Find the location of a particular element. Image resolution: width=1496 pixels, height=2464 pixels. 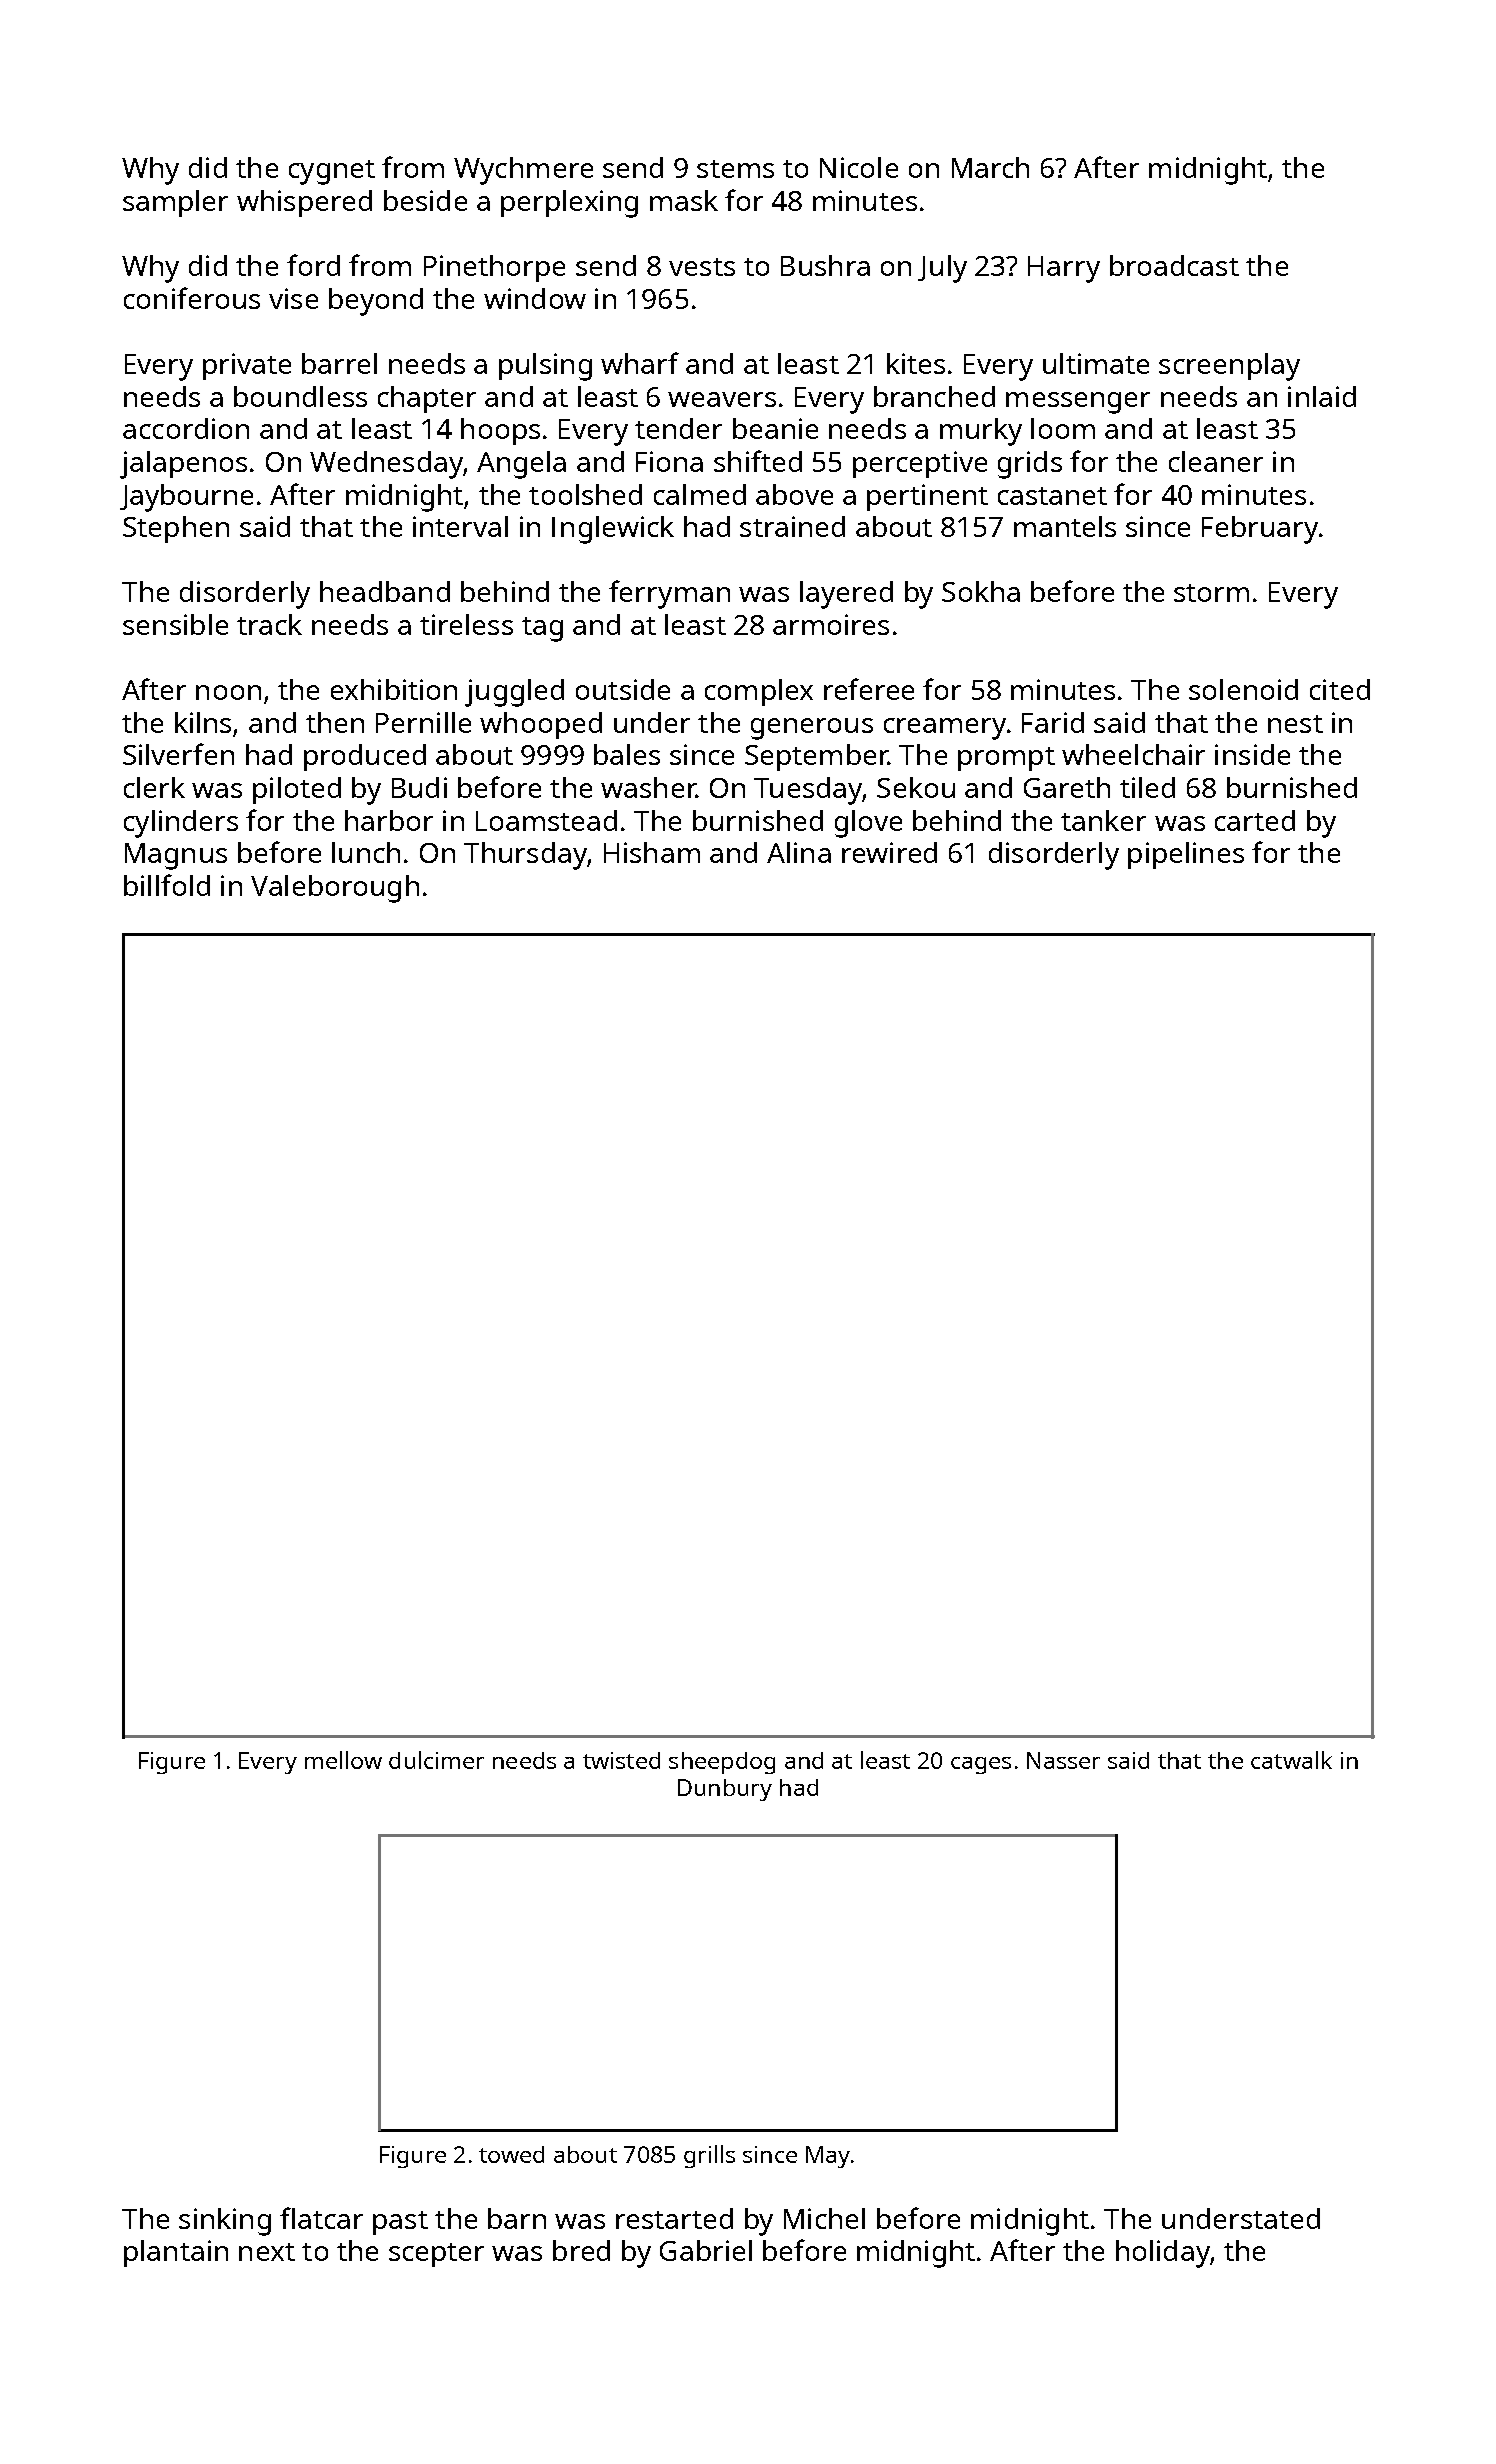

broadcast is located at coordinates (1174, 265).
